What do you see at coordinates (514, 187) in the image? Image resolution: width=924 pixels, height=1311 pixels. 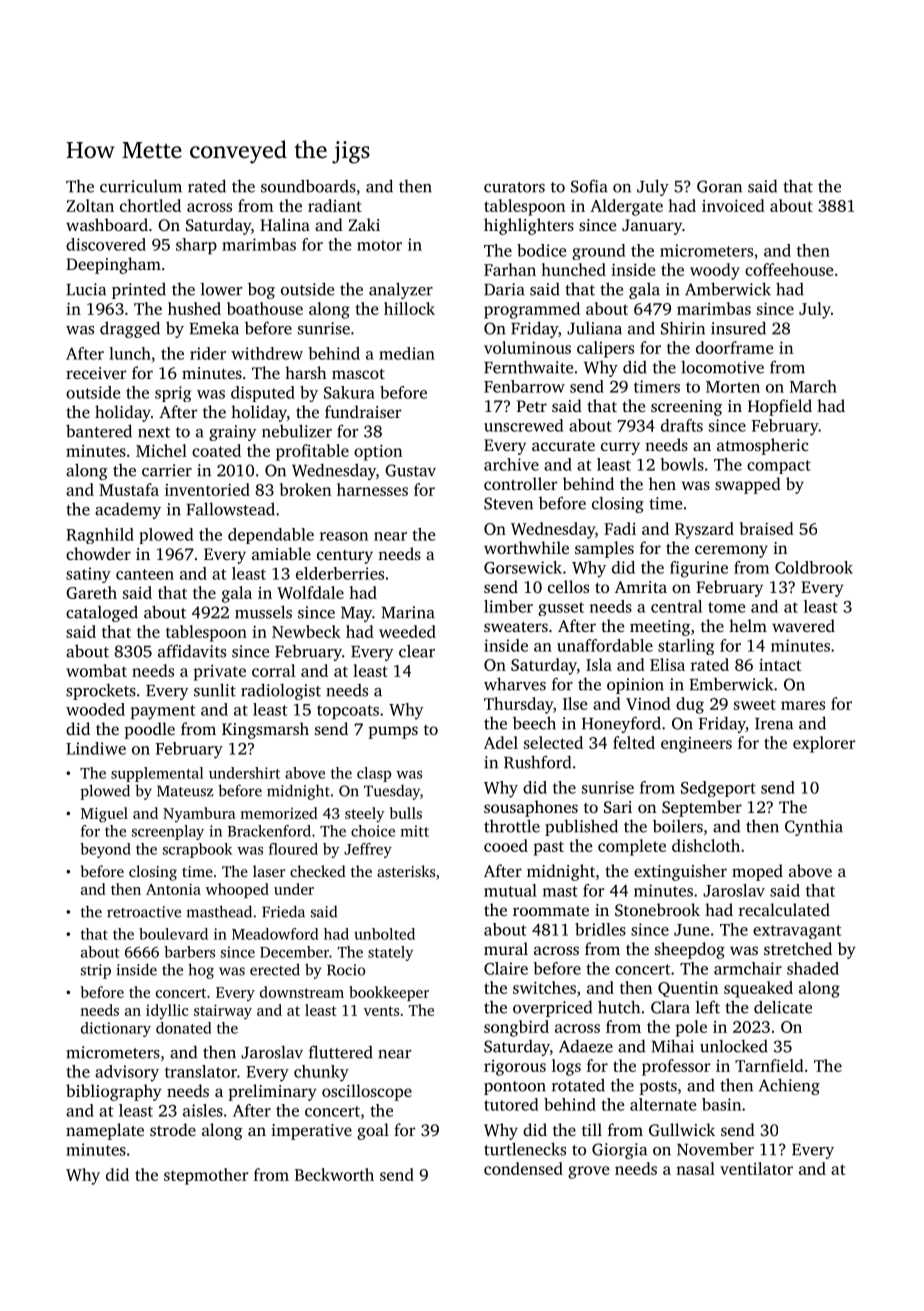 I see `curators` at bounding box center [514, 187].
